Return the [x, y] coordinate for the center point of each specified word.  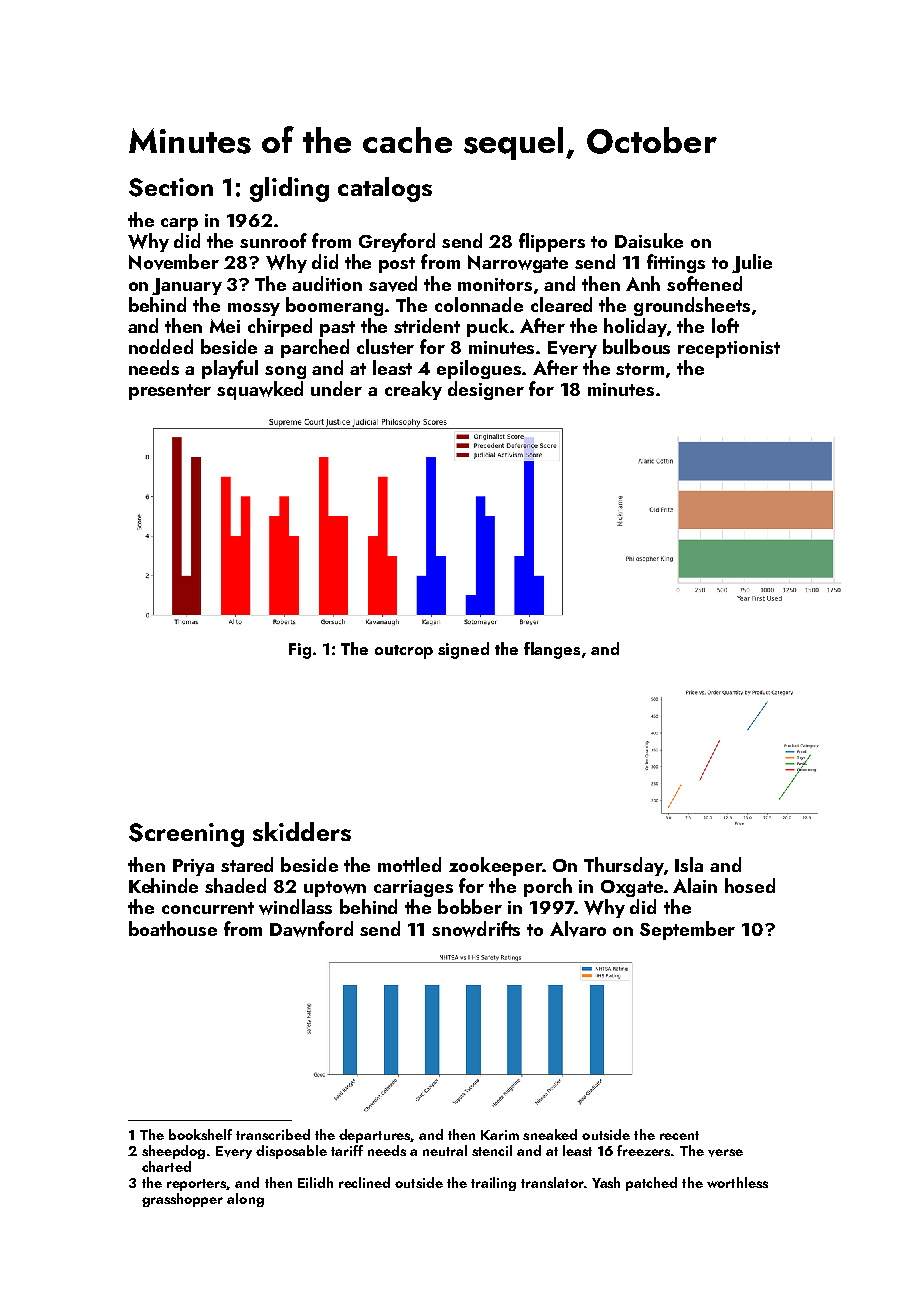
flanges [552, 650]
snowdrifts [476, 929]
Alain [695, 885]
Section [171, 187]
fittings [676, 263]
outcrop [404, 652]
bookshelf [200, 1134]
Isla [689, 864]
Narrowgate [518, 264]
